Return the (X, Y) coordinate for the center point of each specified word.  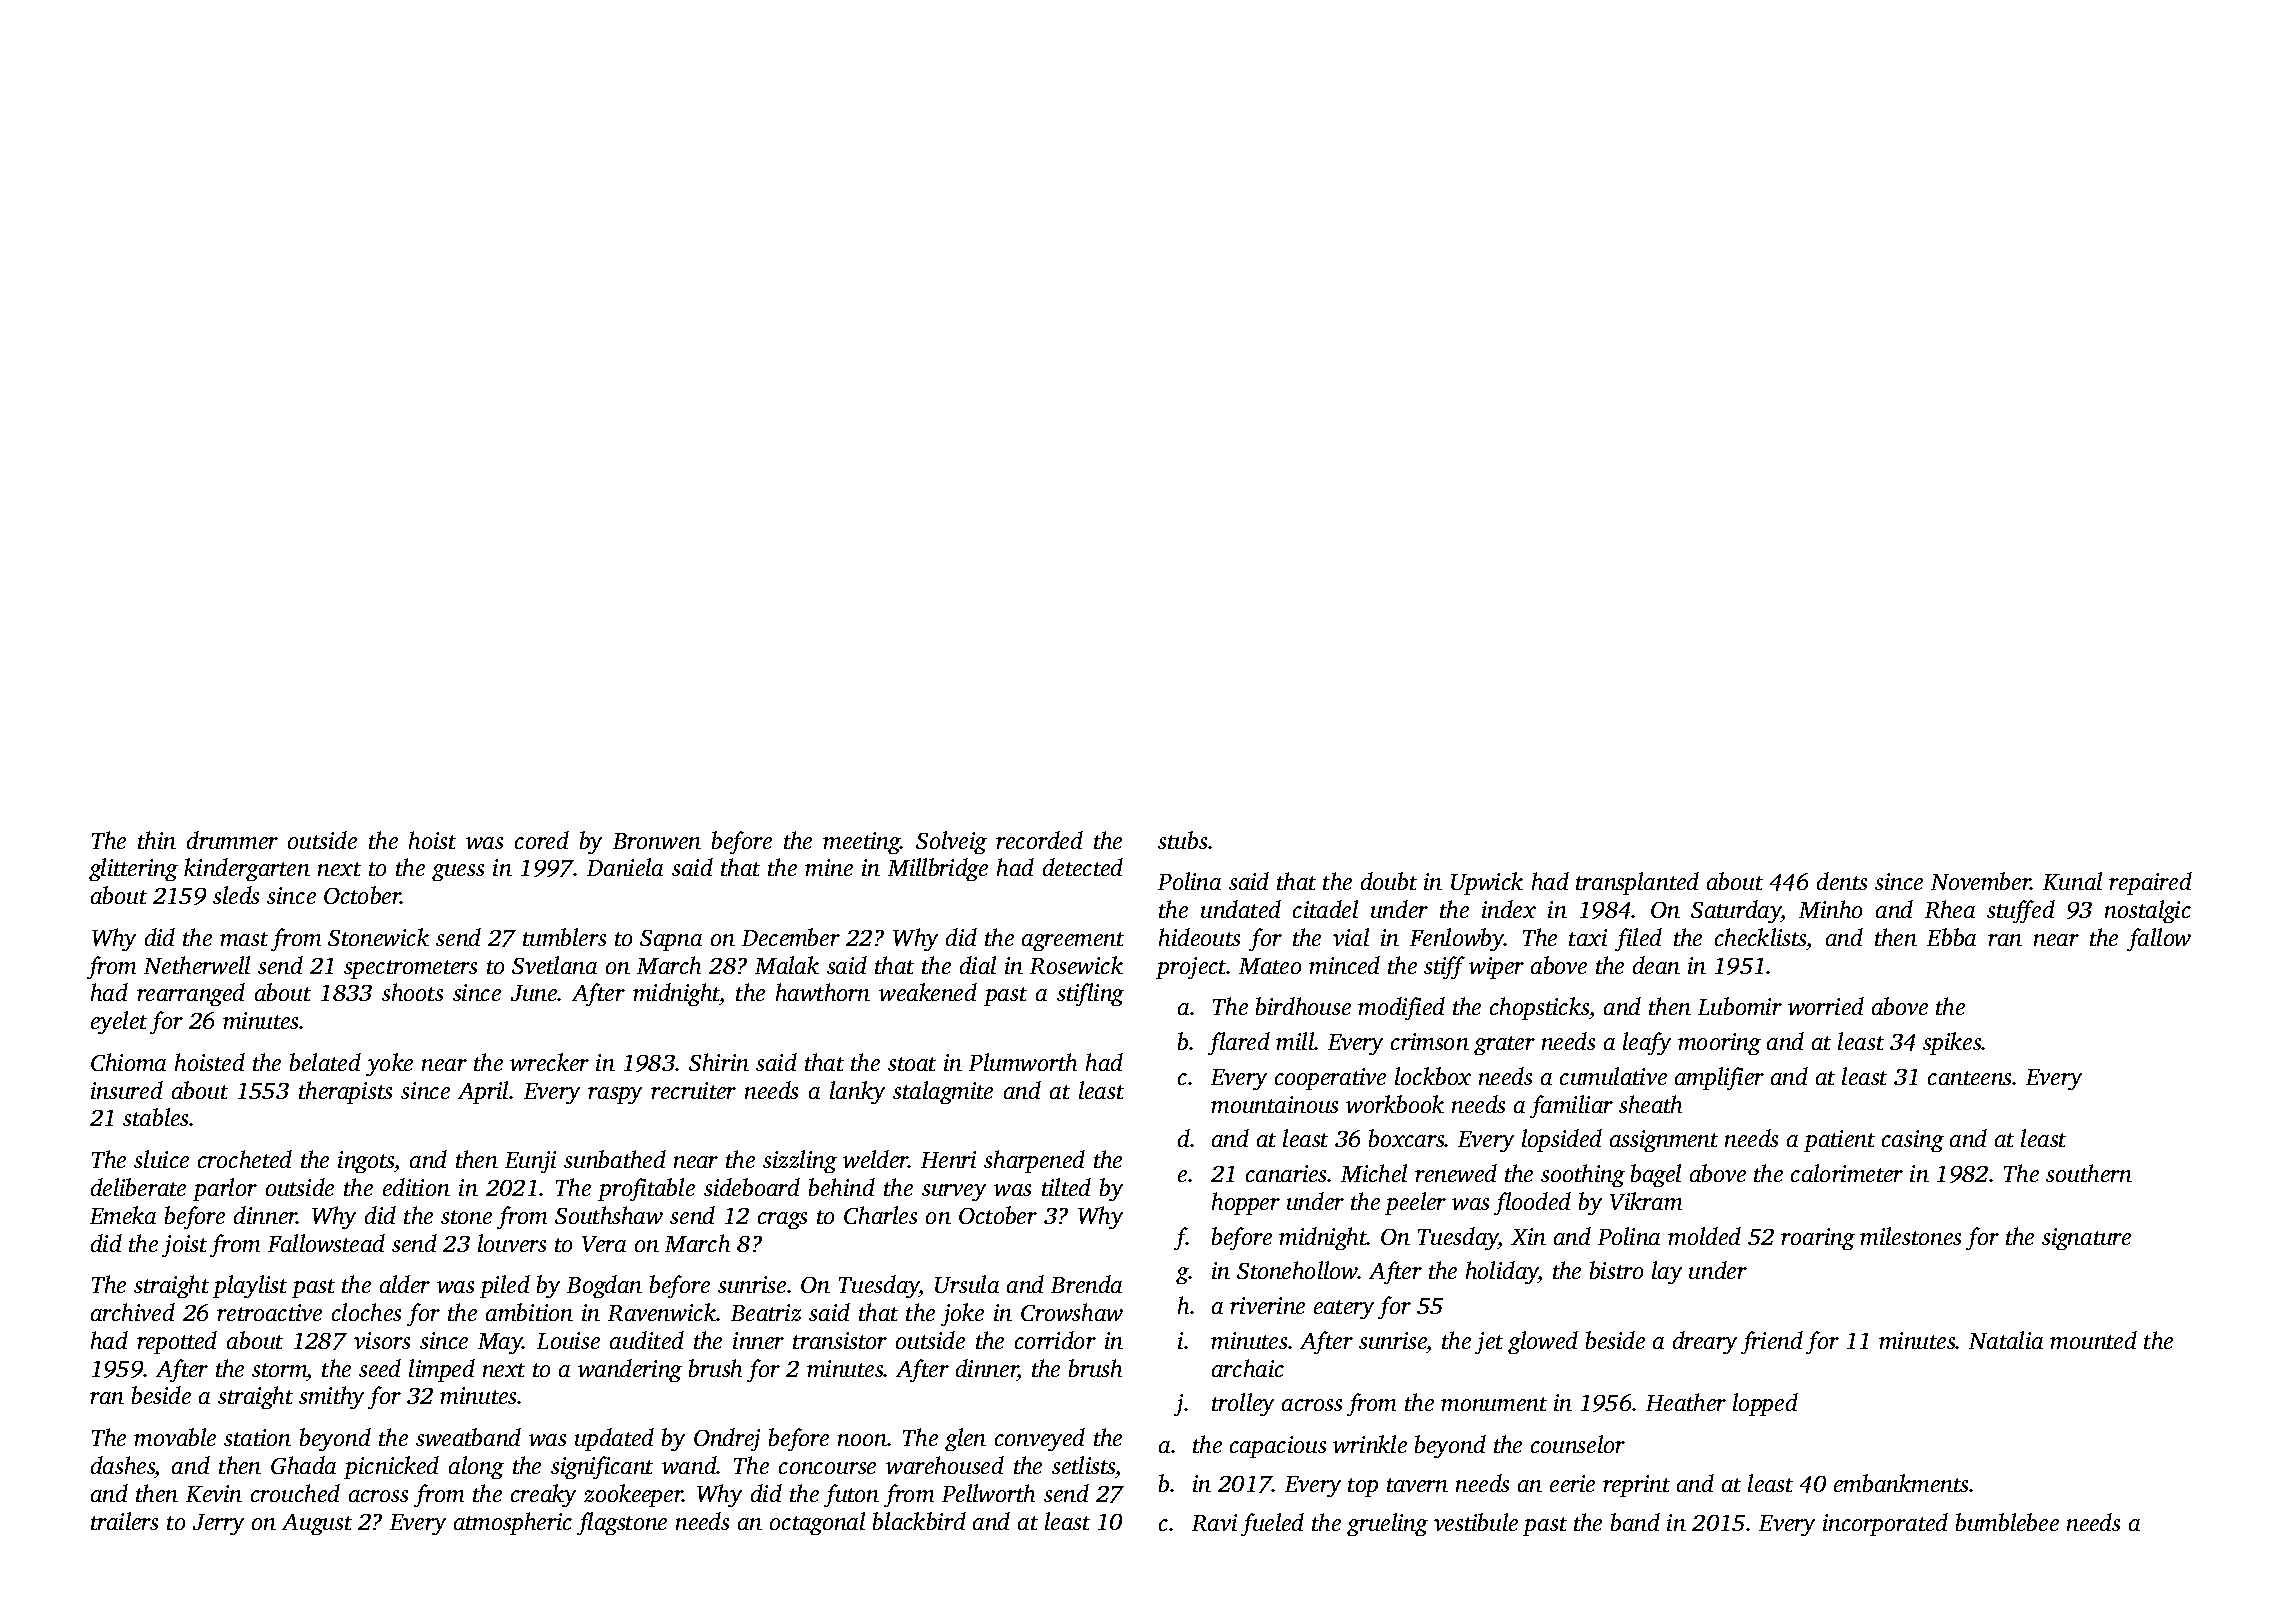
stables (156, 1117)
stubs (1182, 840)
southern (2089, 1173)
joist (184, 1246)
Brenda (1086, 1284)
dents (1842, 881)
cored (542, 840)
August (317, 1524)
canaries (1287, 1173)
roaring (1818, 1239)
